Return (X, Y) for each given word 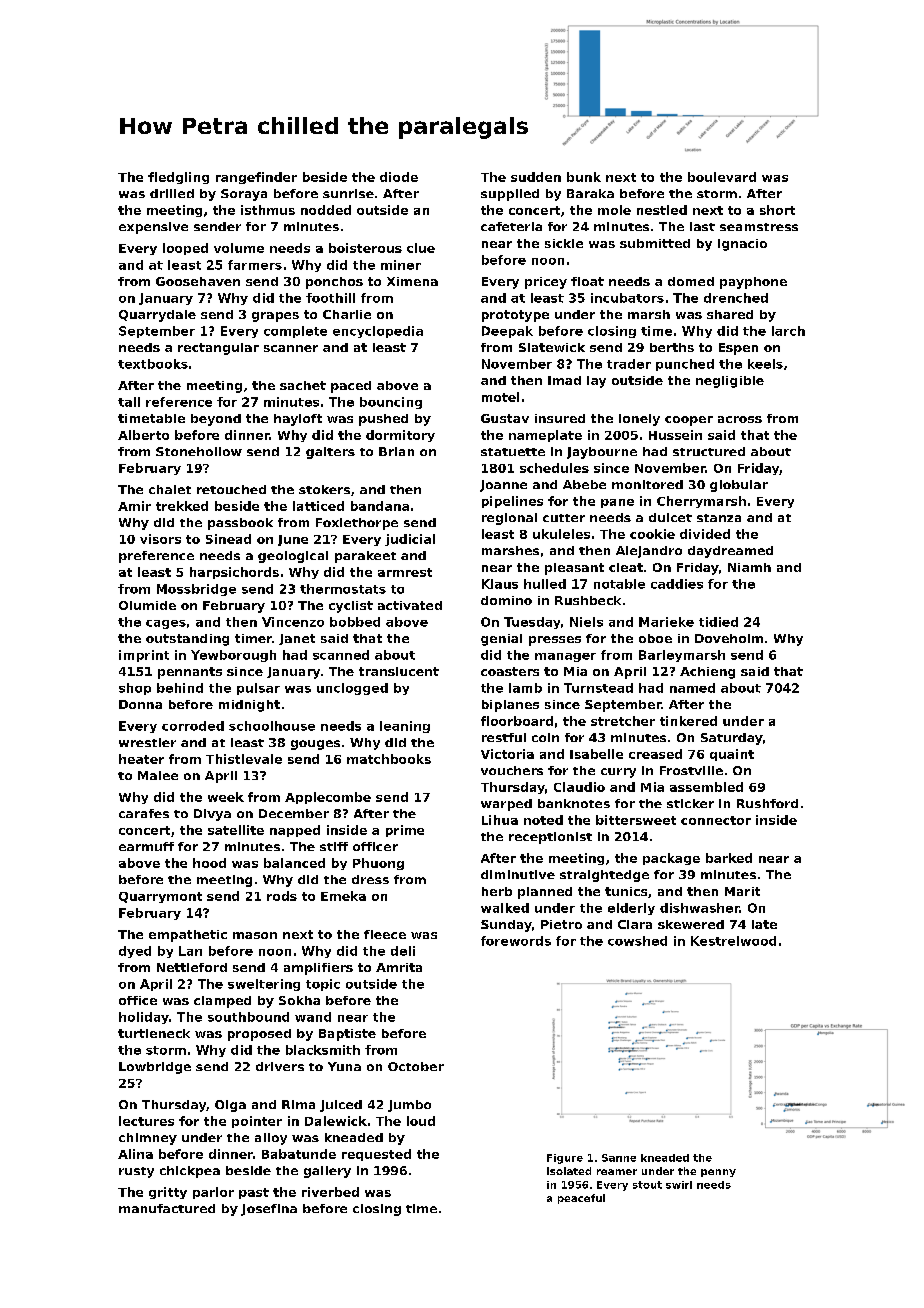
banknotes (574, 803)
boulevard (722, 177)
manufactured (167, 1208)
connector (716, 820)
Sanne (619, 1158)
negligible (730, 382)
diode (399, 177)
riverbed (330, 1192)
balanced (294, 863)
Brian (396, 451)
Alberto (143, 435)
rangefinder (256, 178)
